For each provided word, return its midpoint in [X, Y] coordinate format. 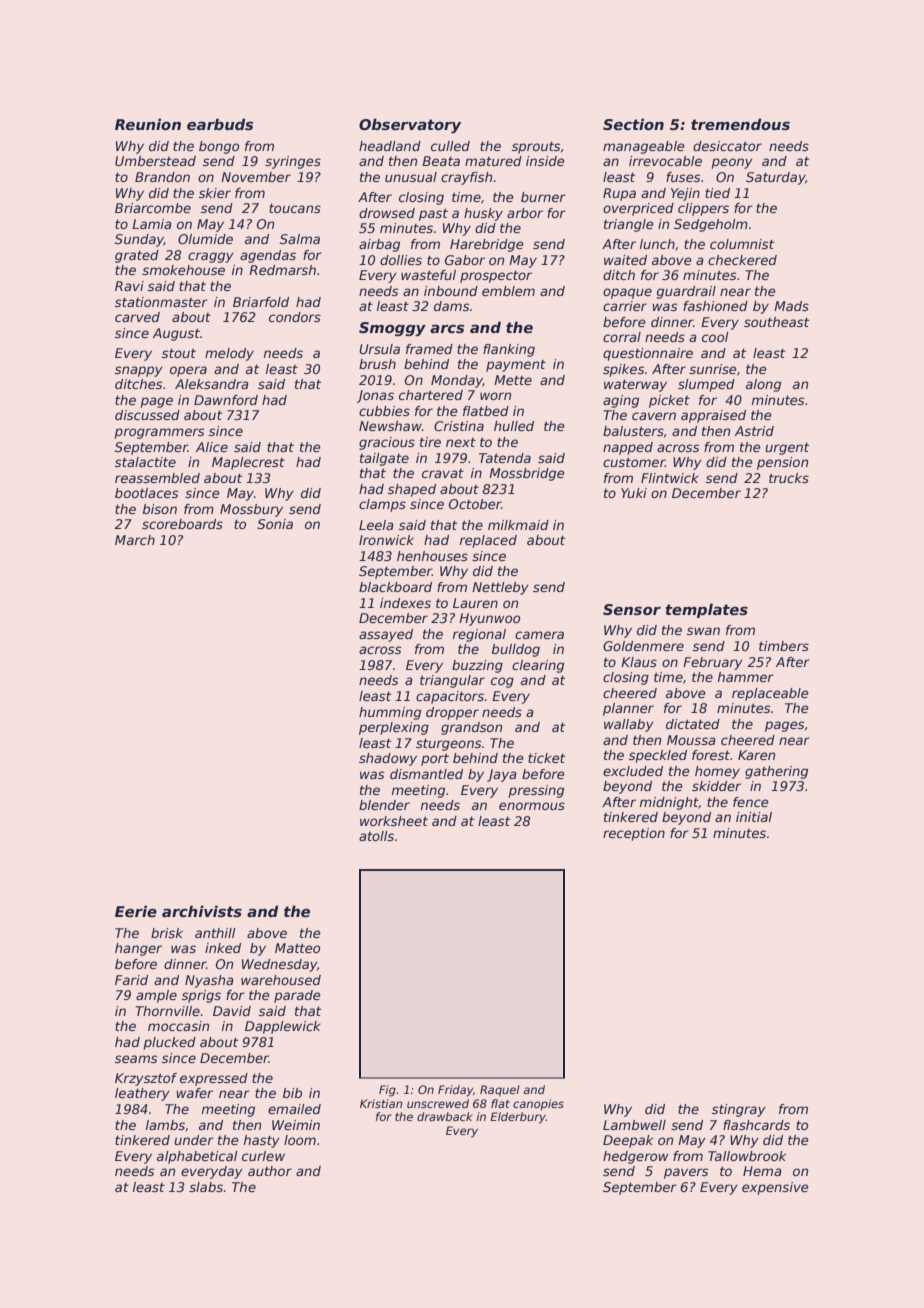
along [763, 385]
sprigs [201, 996]
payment [516, 366]
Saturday [775, 178]
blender [384, 805]
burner [543, 197]
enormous [532, 806]
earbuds [220, 124]
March [135, 540]
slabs [206, 1187]
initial [754, 817]
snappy [139, 371]
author [270, 1171]
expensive [775, 1188]
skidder [716, 786]
